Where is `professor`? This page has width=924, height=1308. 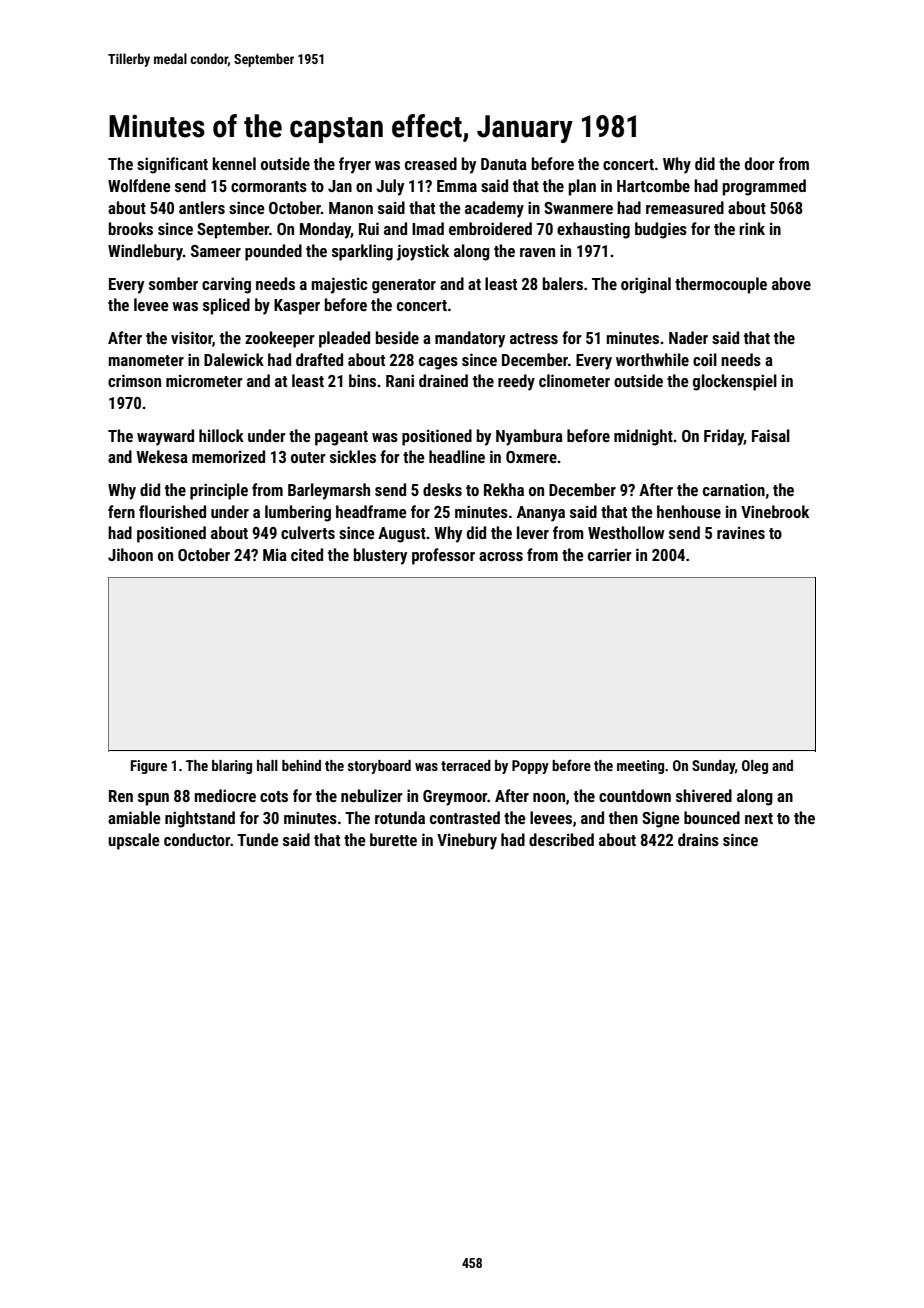
professor is located at coordinates (443, 556).
